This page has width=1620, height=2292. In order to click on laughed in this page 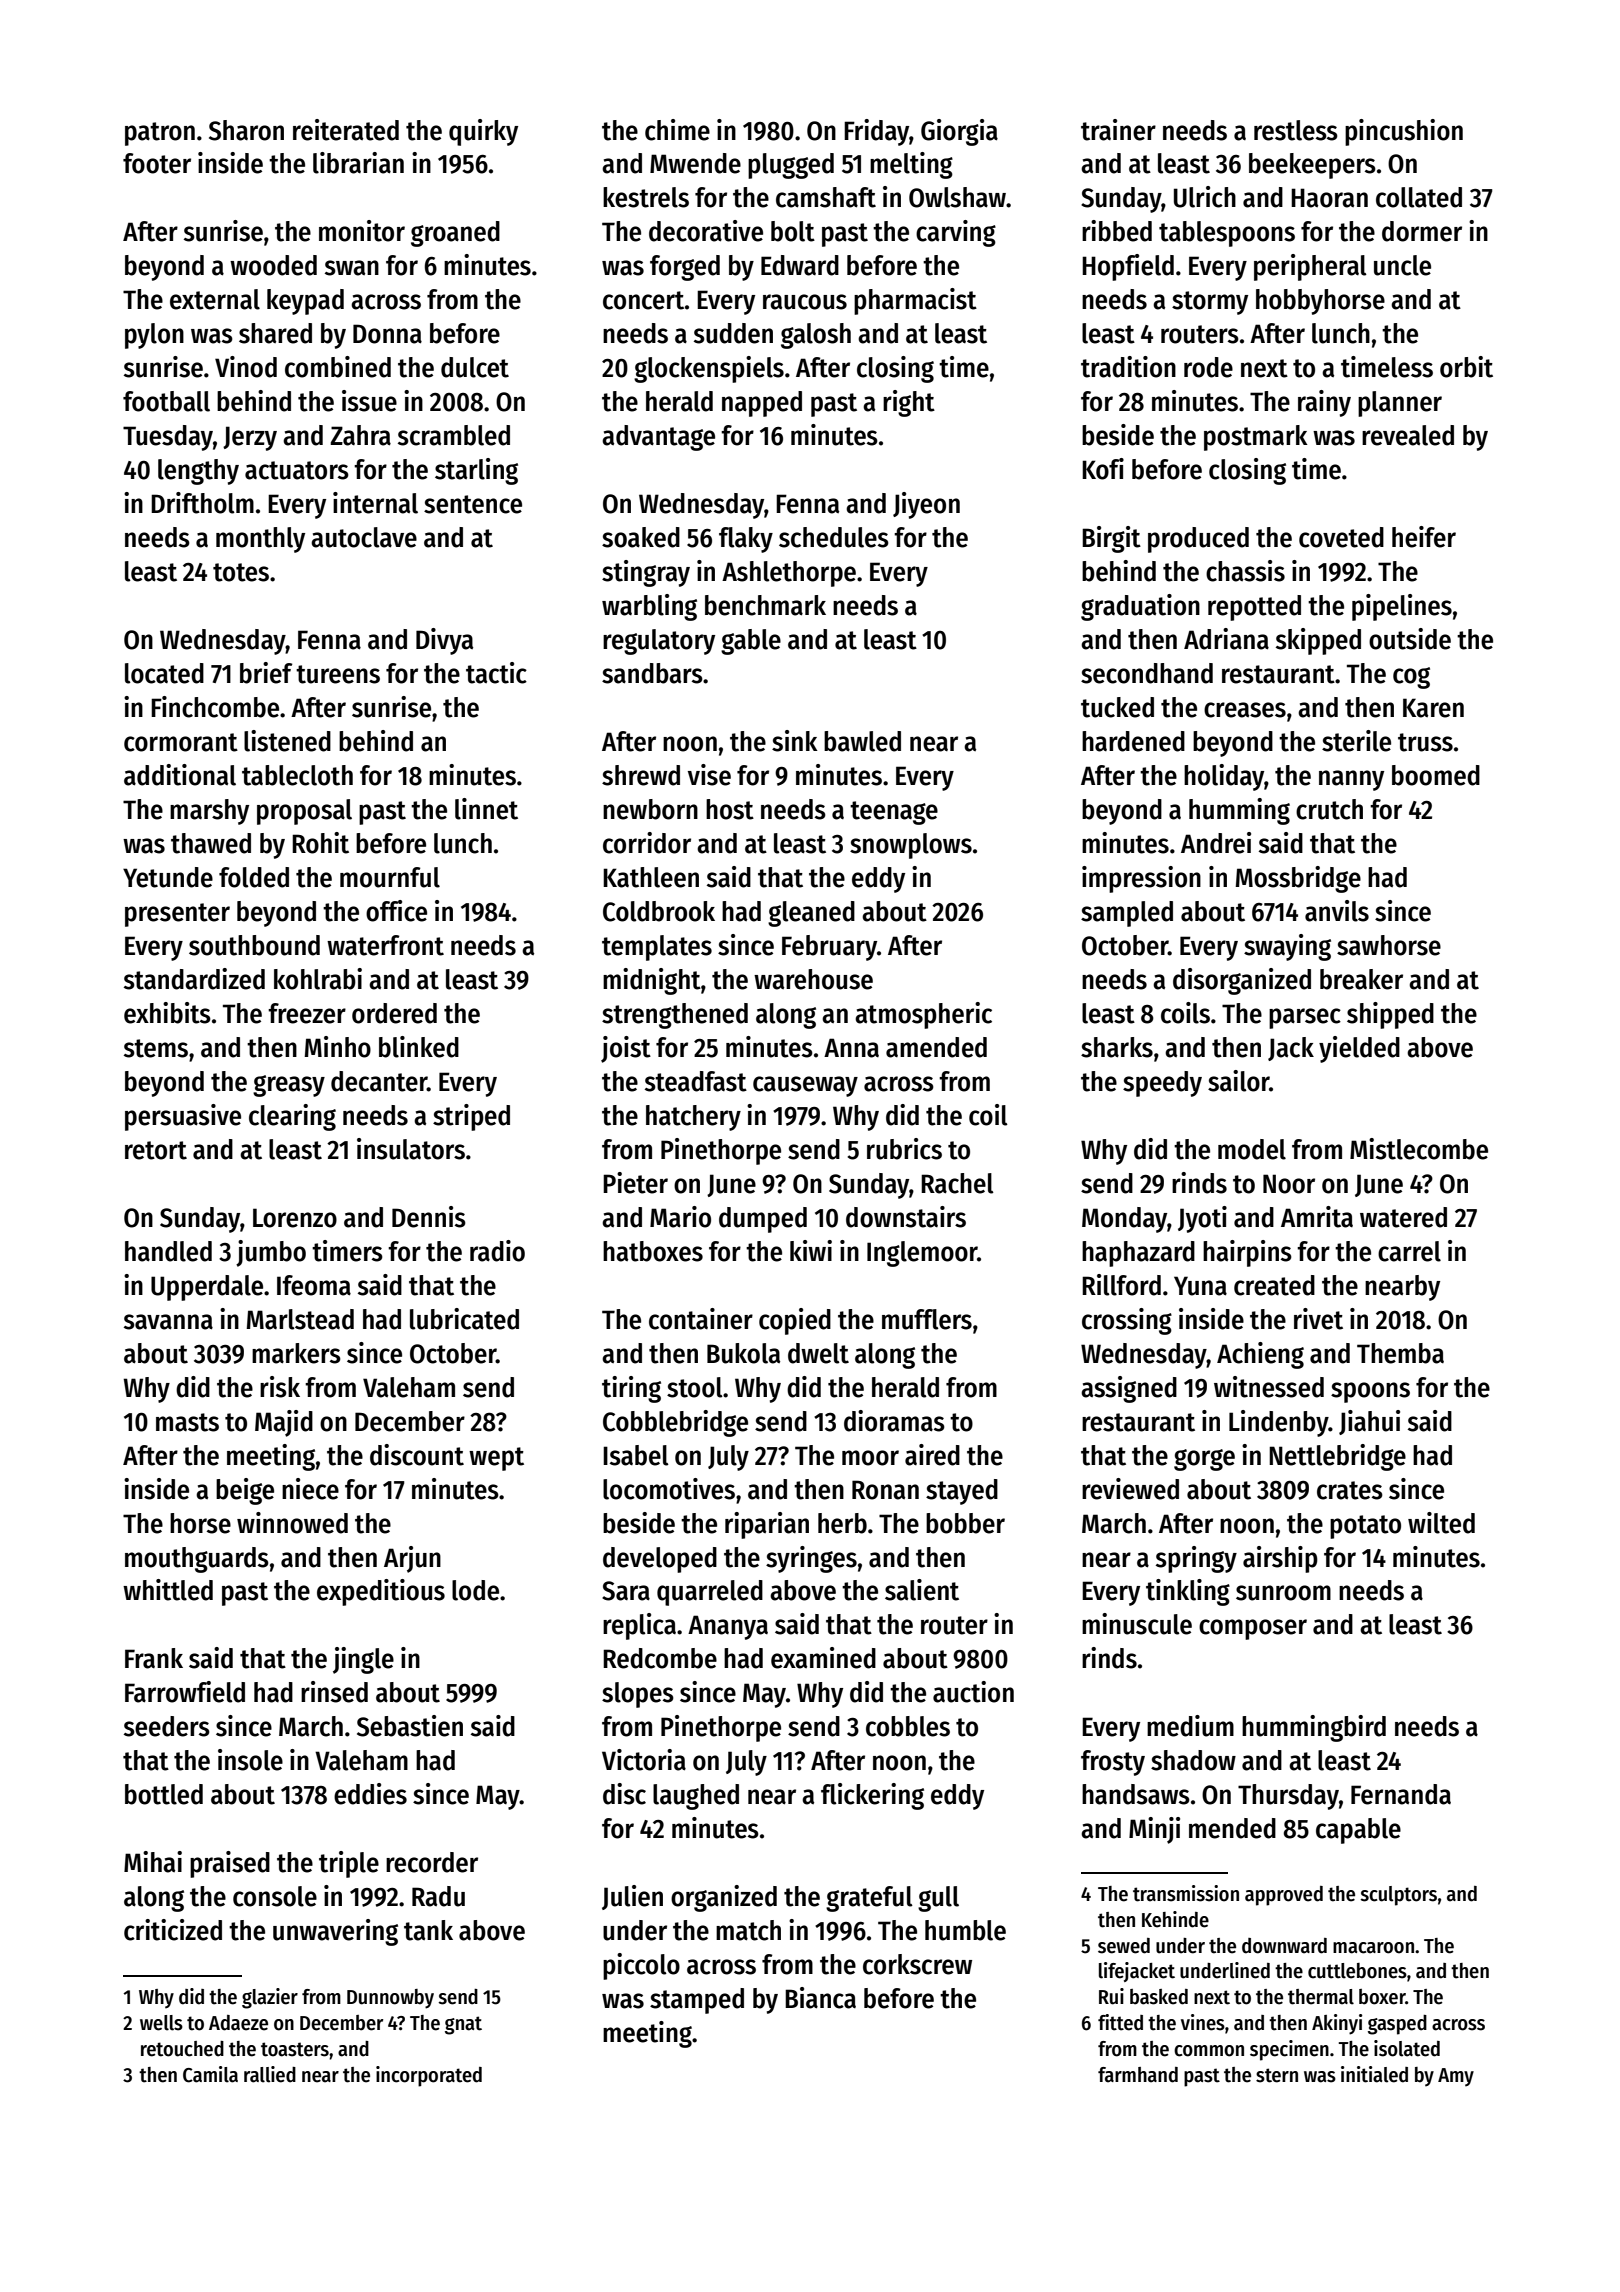, I will do `click(696, 1797)`.
